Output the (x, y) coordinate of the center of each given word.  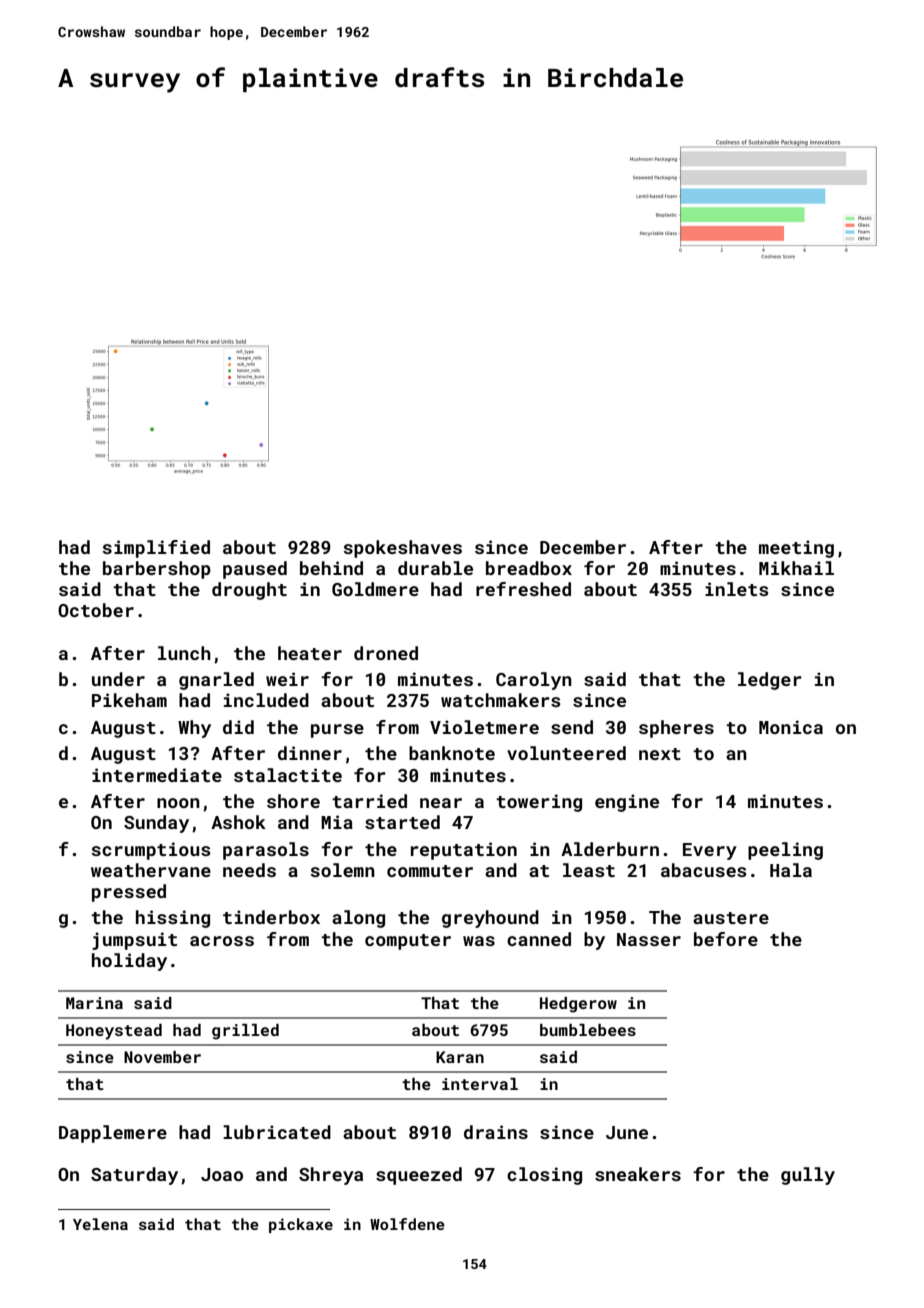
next (660, 754)
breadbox (529, 568)
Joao (222, 1174)
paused (255, 570)
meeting (796, 549)
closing (544, 1176)
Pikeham (129, 700)
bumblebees (588, 1030)
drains (496, 1132)
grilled (245, 1032)
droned (386, 653)
